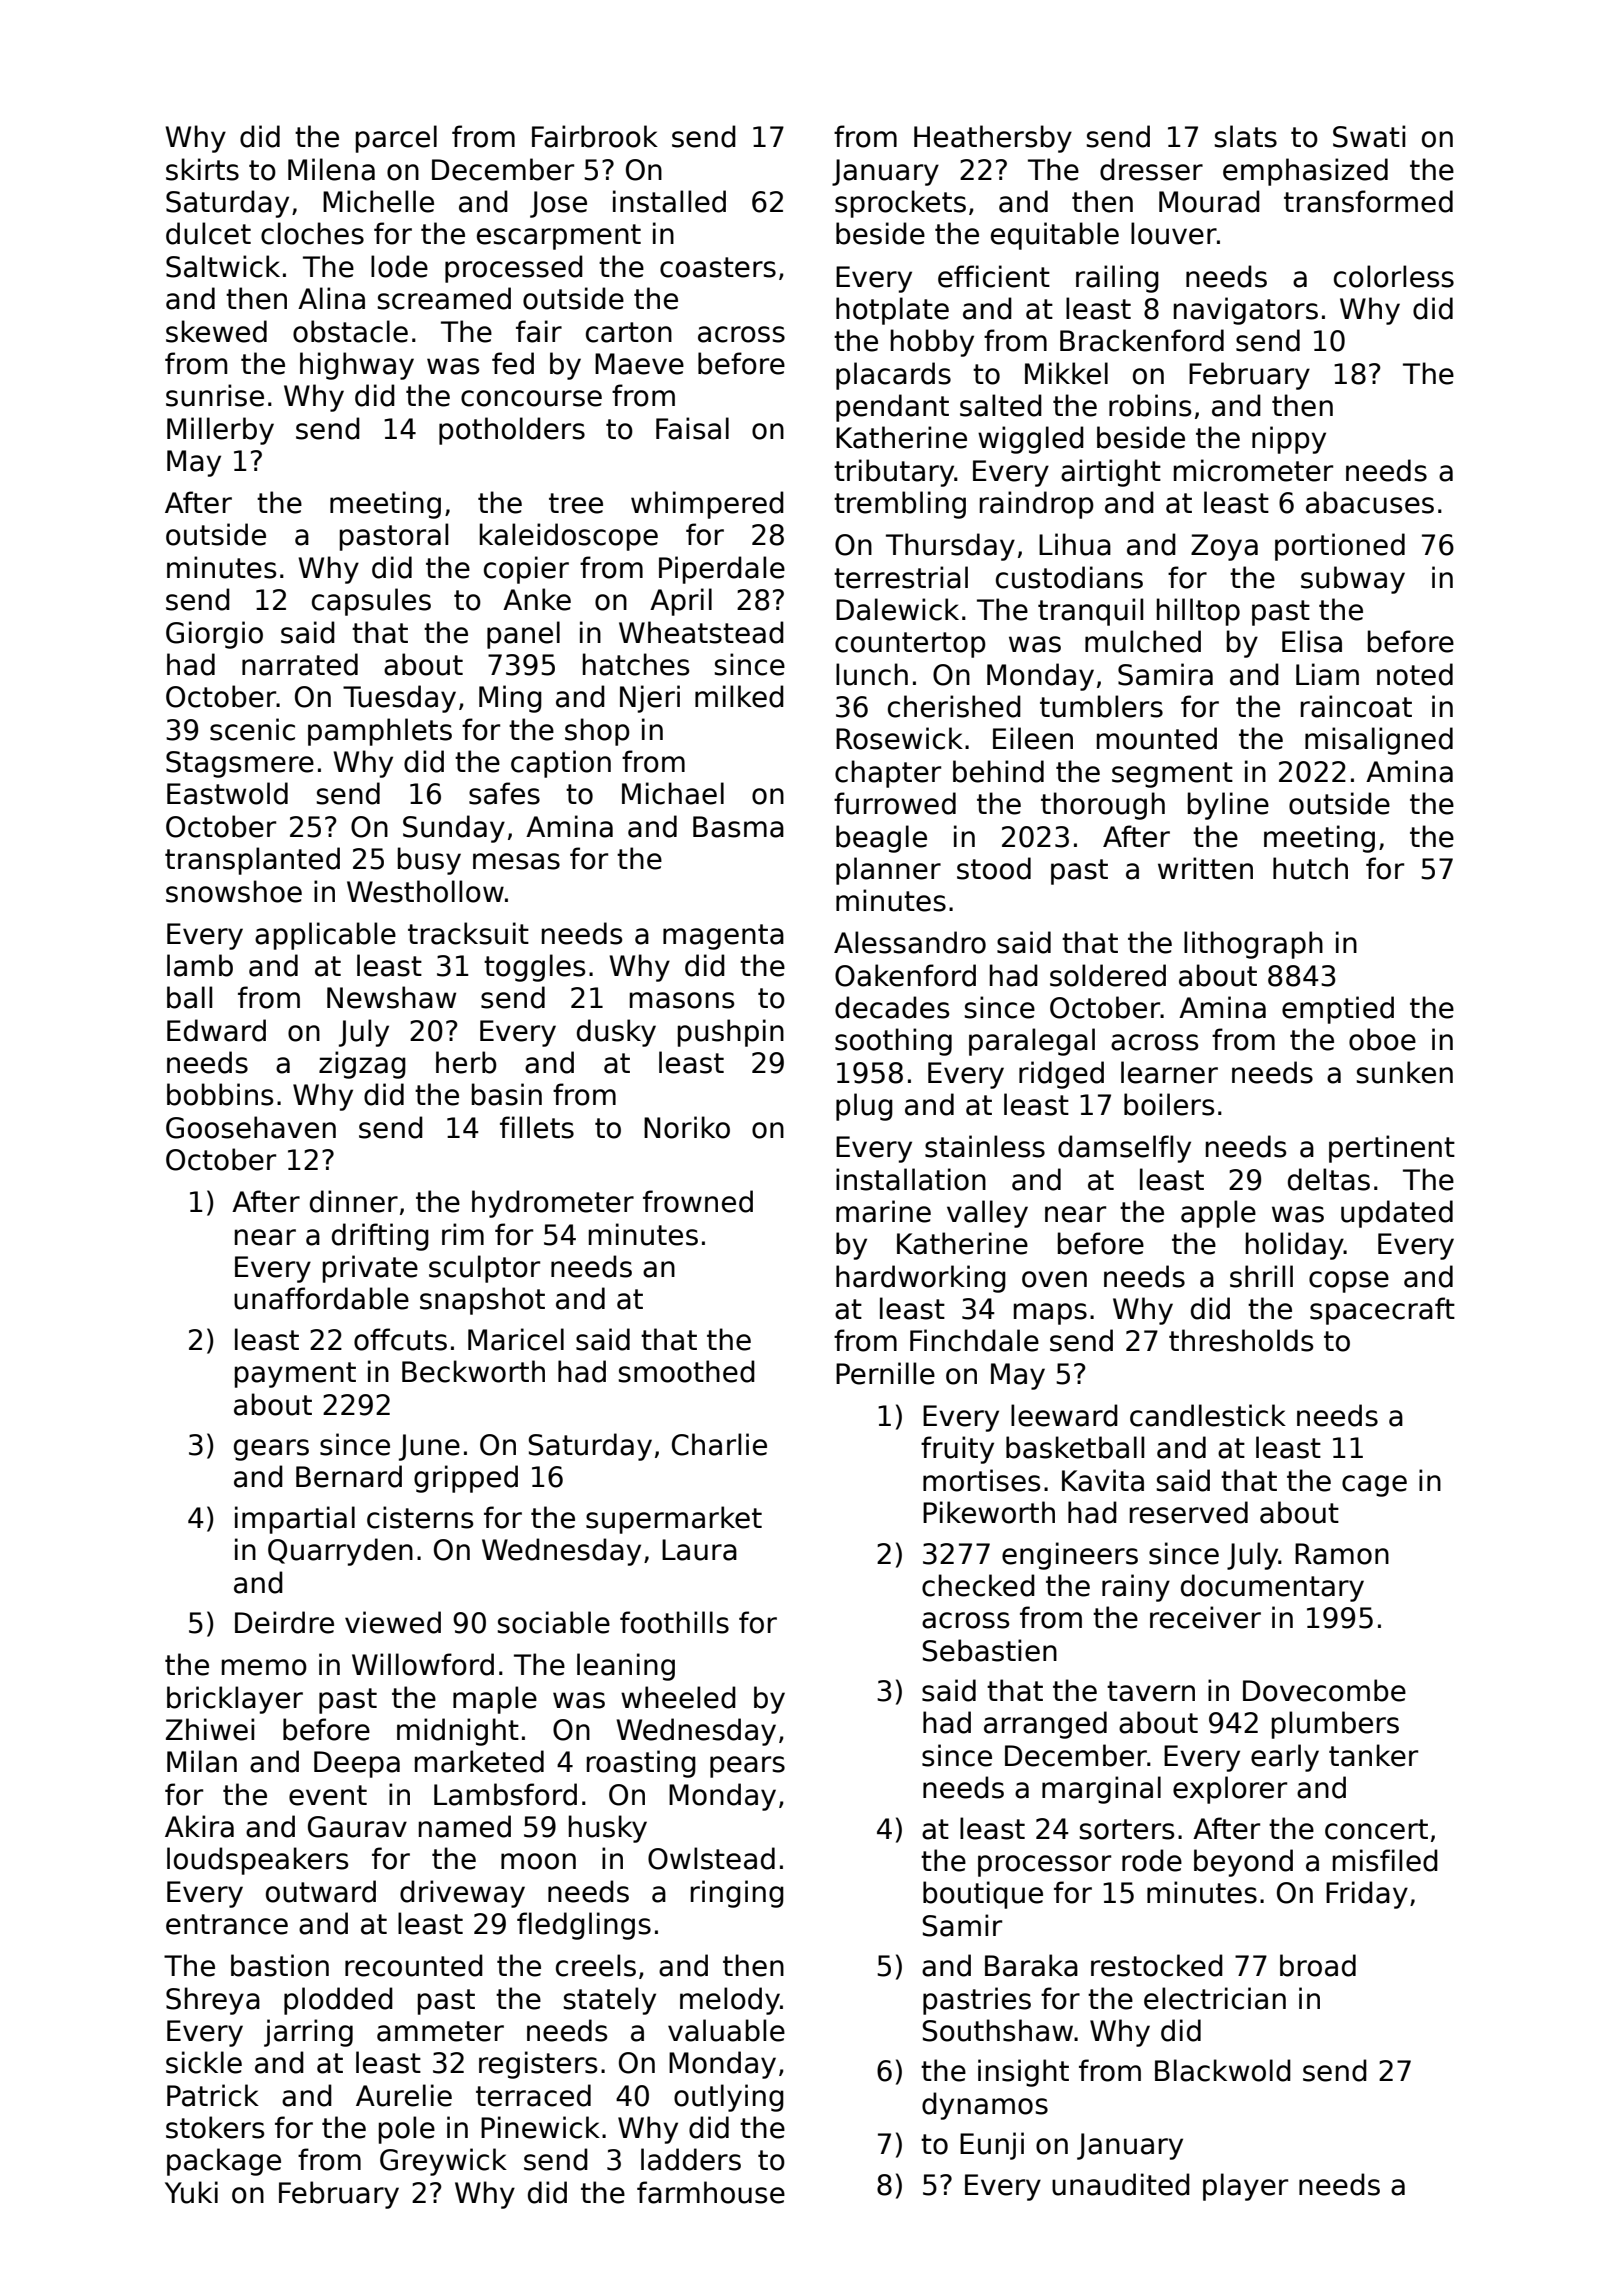 This screenshot has height=2292, width=1620. What do you see at coordinates (466, 1479) in the screenshot?
I see `gripped` at bounding box center [466, 1479].
